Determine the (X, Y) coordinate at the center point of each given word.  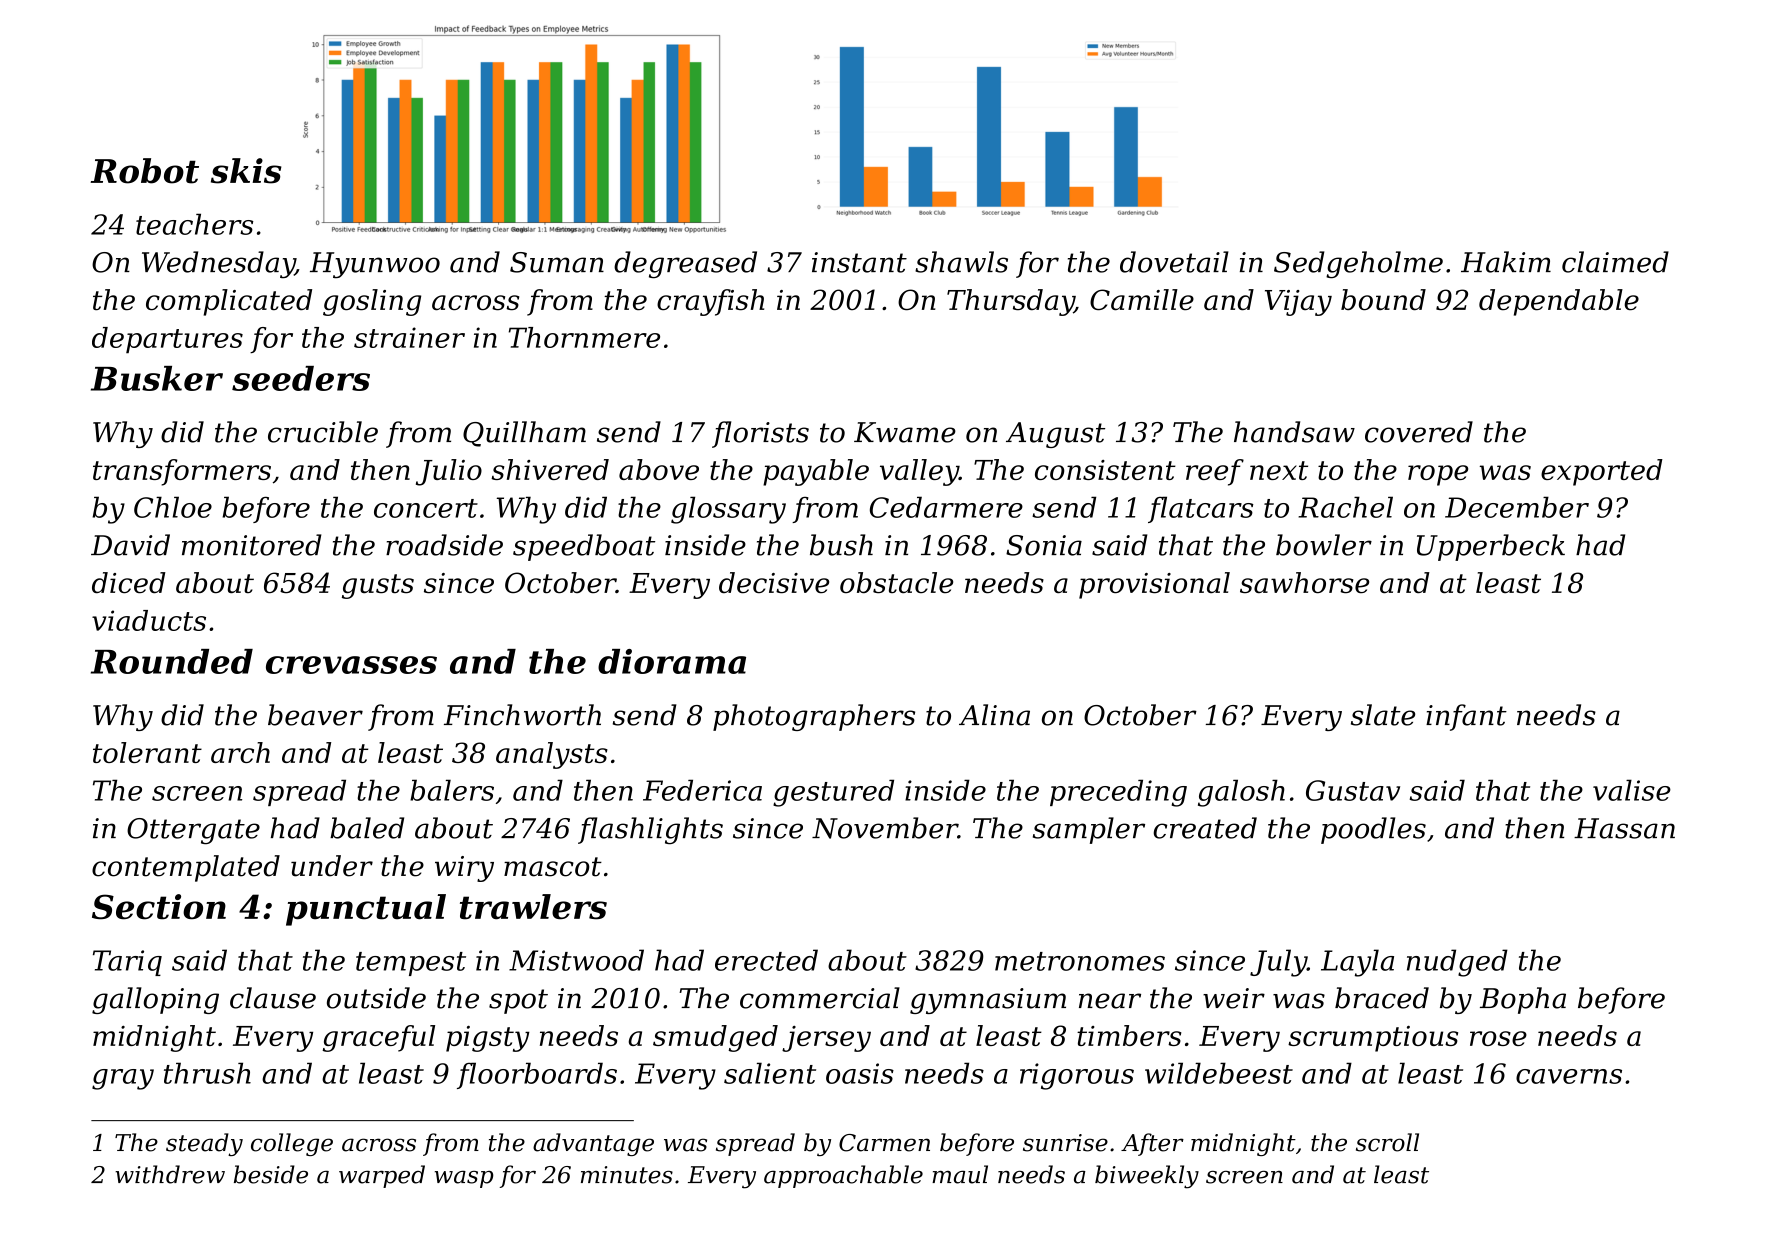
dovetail (1174, 262)
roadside (444, 545)
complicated (229, 302)
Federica (702, 790)
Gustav (1353, 790)
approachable (843, 1176)
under (332, 866)
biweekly (1147, 1177)
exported (1602, 472)
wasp (464, 1179)
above (659, 469)
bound (1383, 300)
